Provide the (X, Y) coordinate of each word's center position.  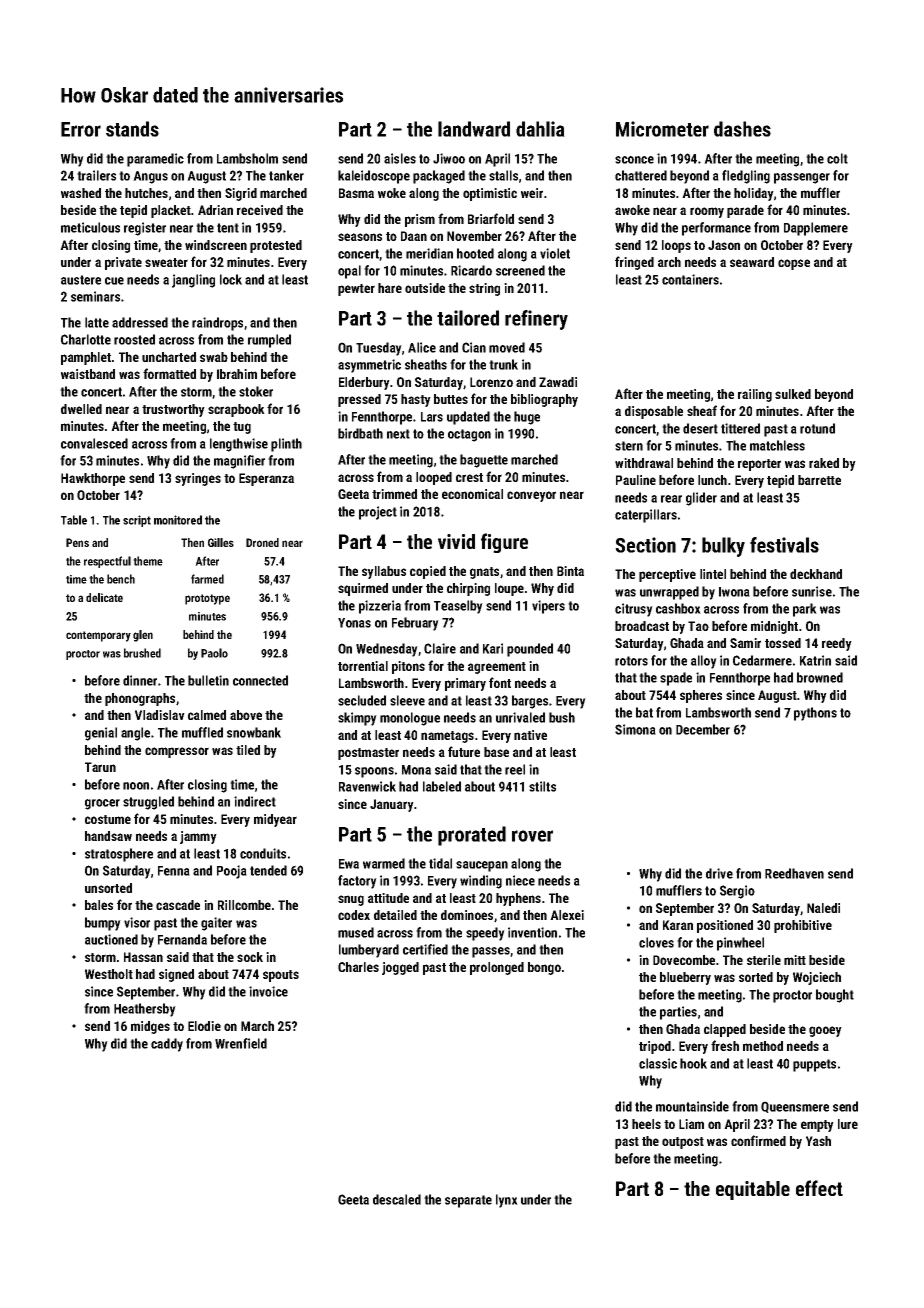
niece (520, 880)
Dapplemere (816, 229)
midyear (275, 820)
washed (81, 193)
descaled (397, 1199)
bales (99, 905)
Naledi (823, 908)
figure (504, 543)
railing (755, 395)
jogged (400, 968)
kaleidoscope (374, 177)
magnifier (239, 462)
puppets (814, 1065)
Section (645, 545)
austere (81, 280)
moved (507, 347)
